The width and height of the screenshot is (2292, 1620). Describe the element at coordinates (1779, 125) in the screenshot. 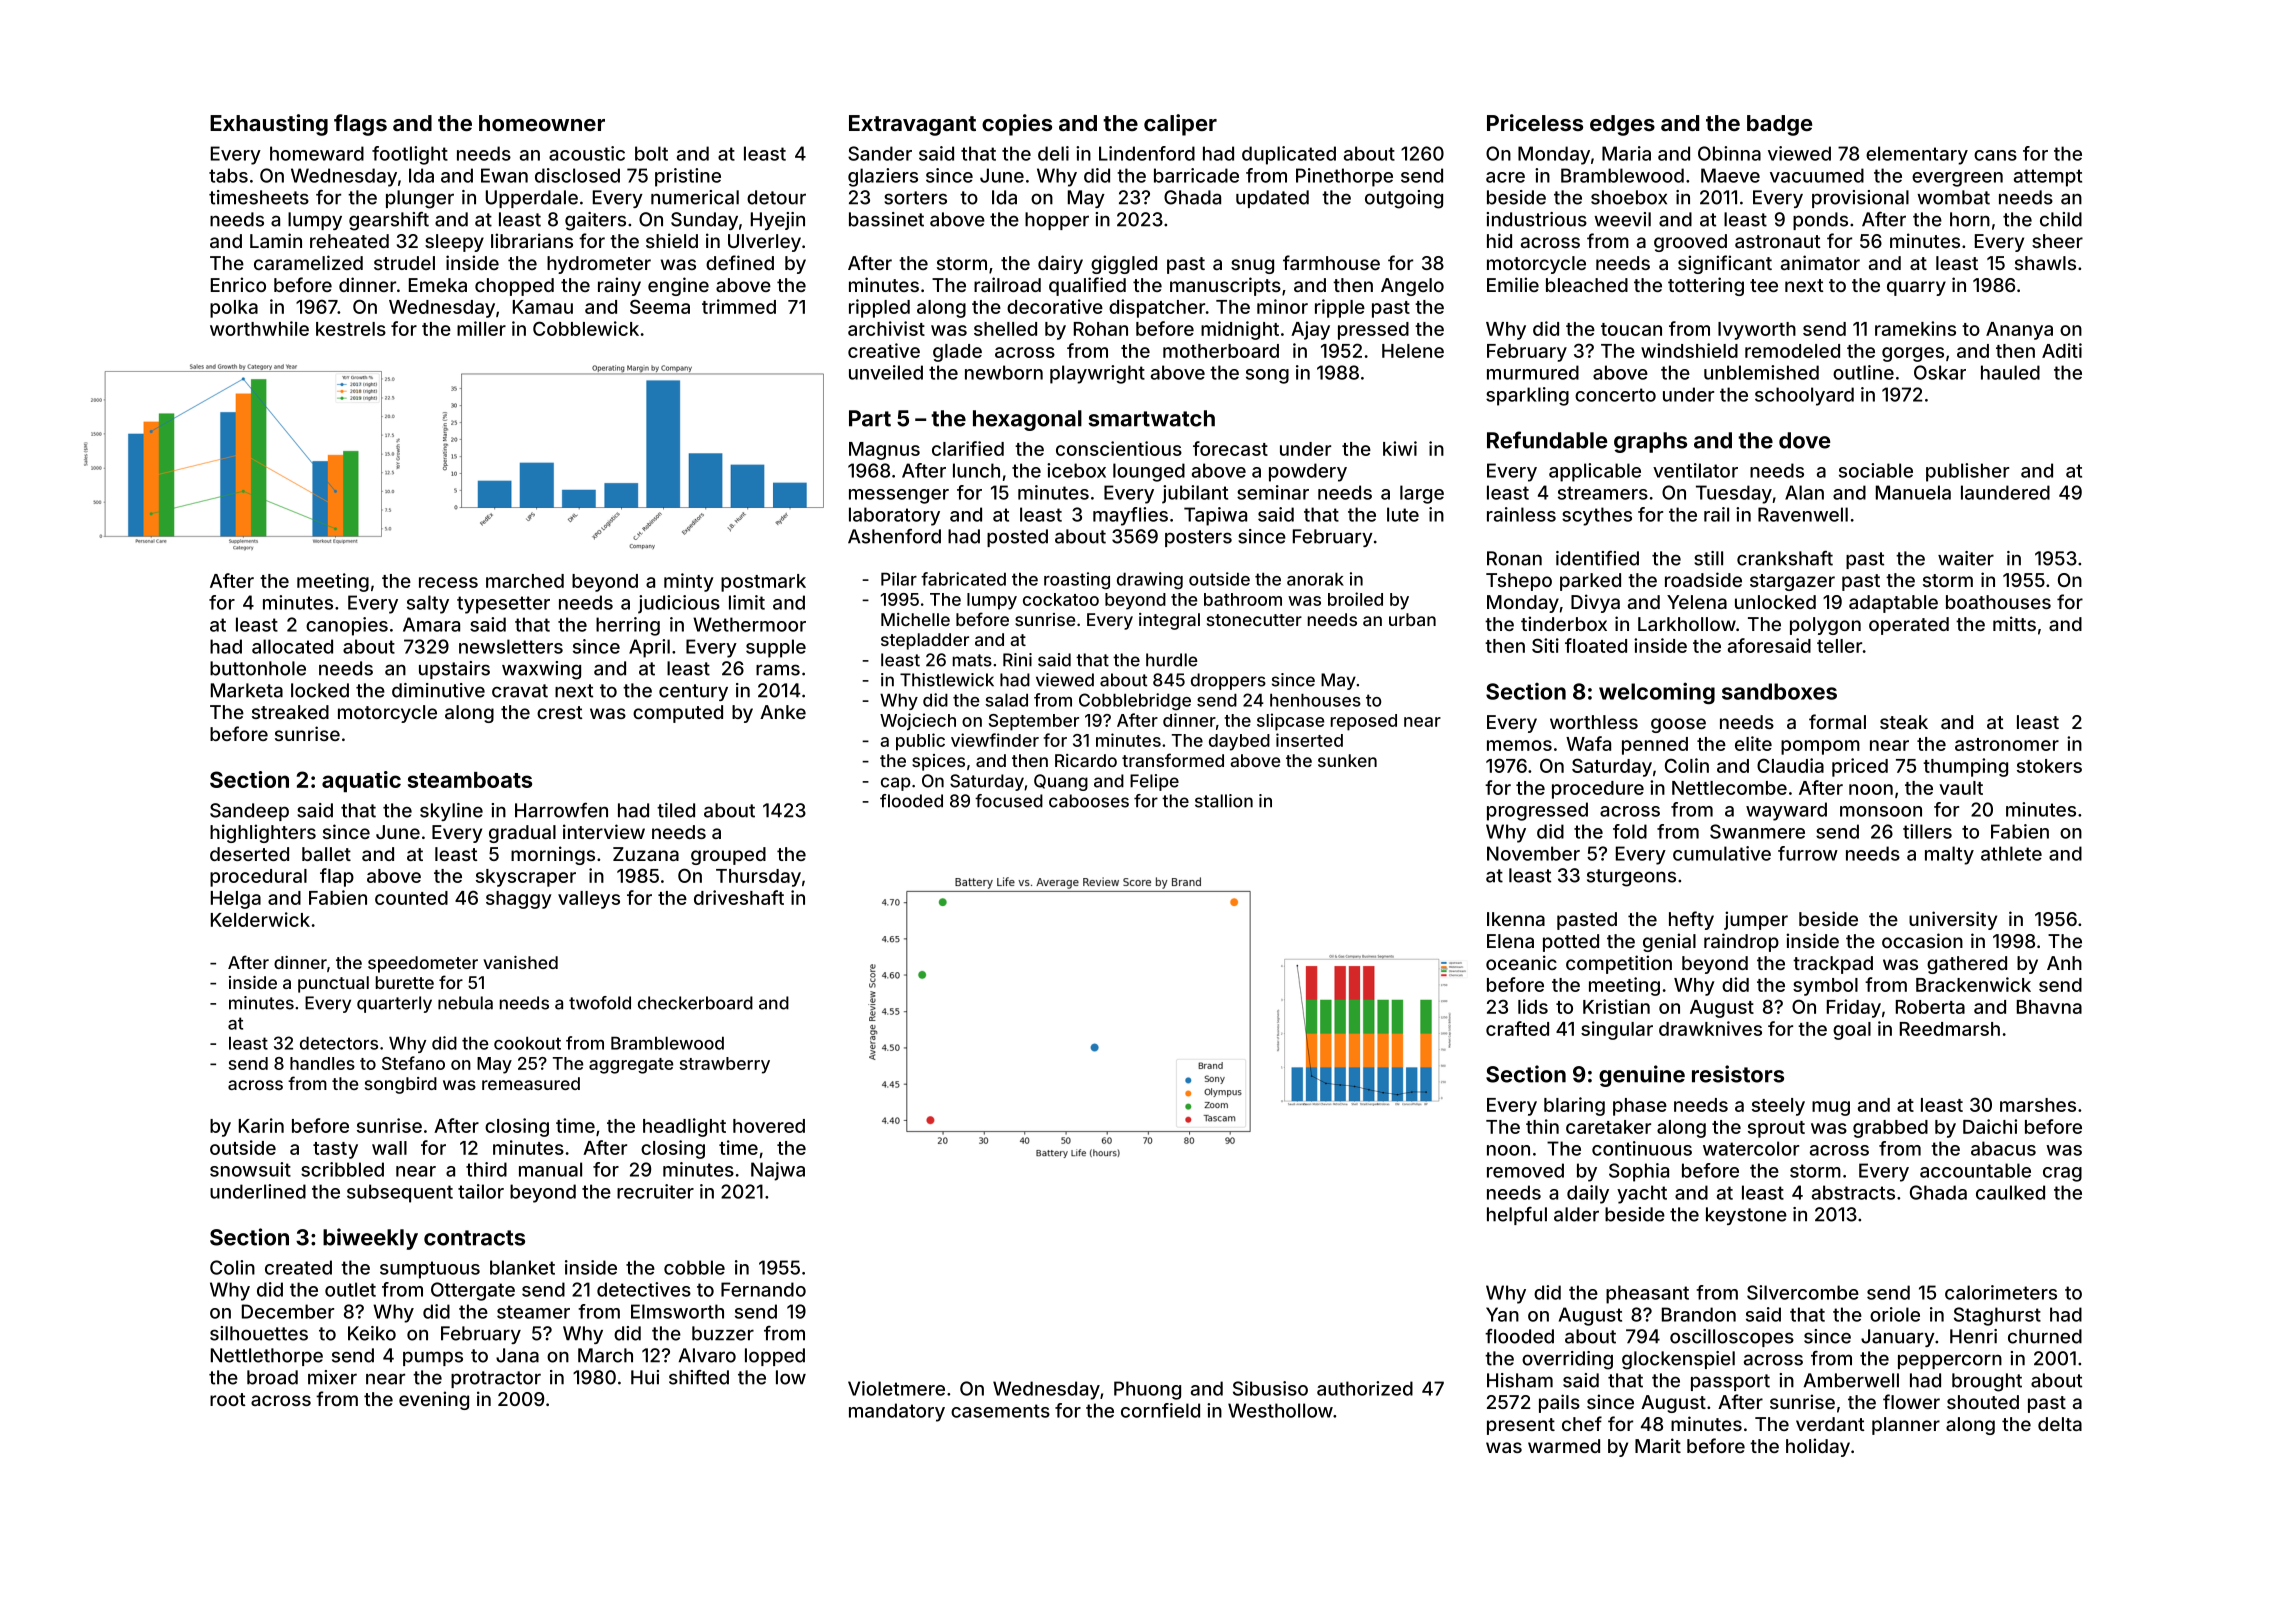

I see `badge` at that location.
